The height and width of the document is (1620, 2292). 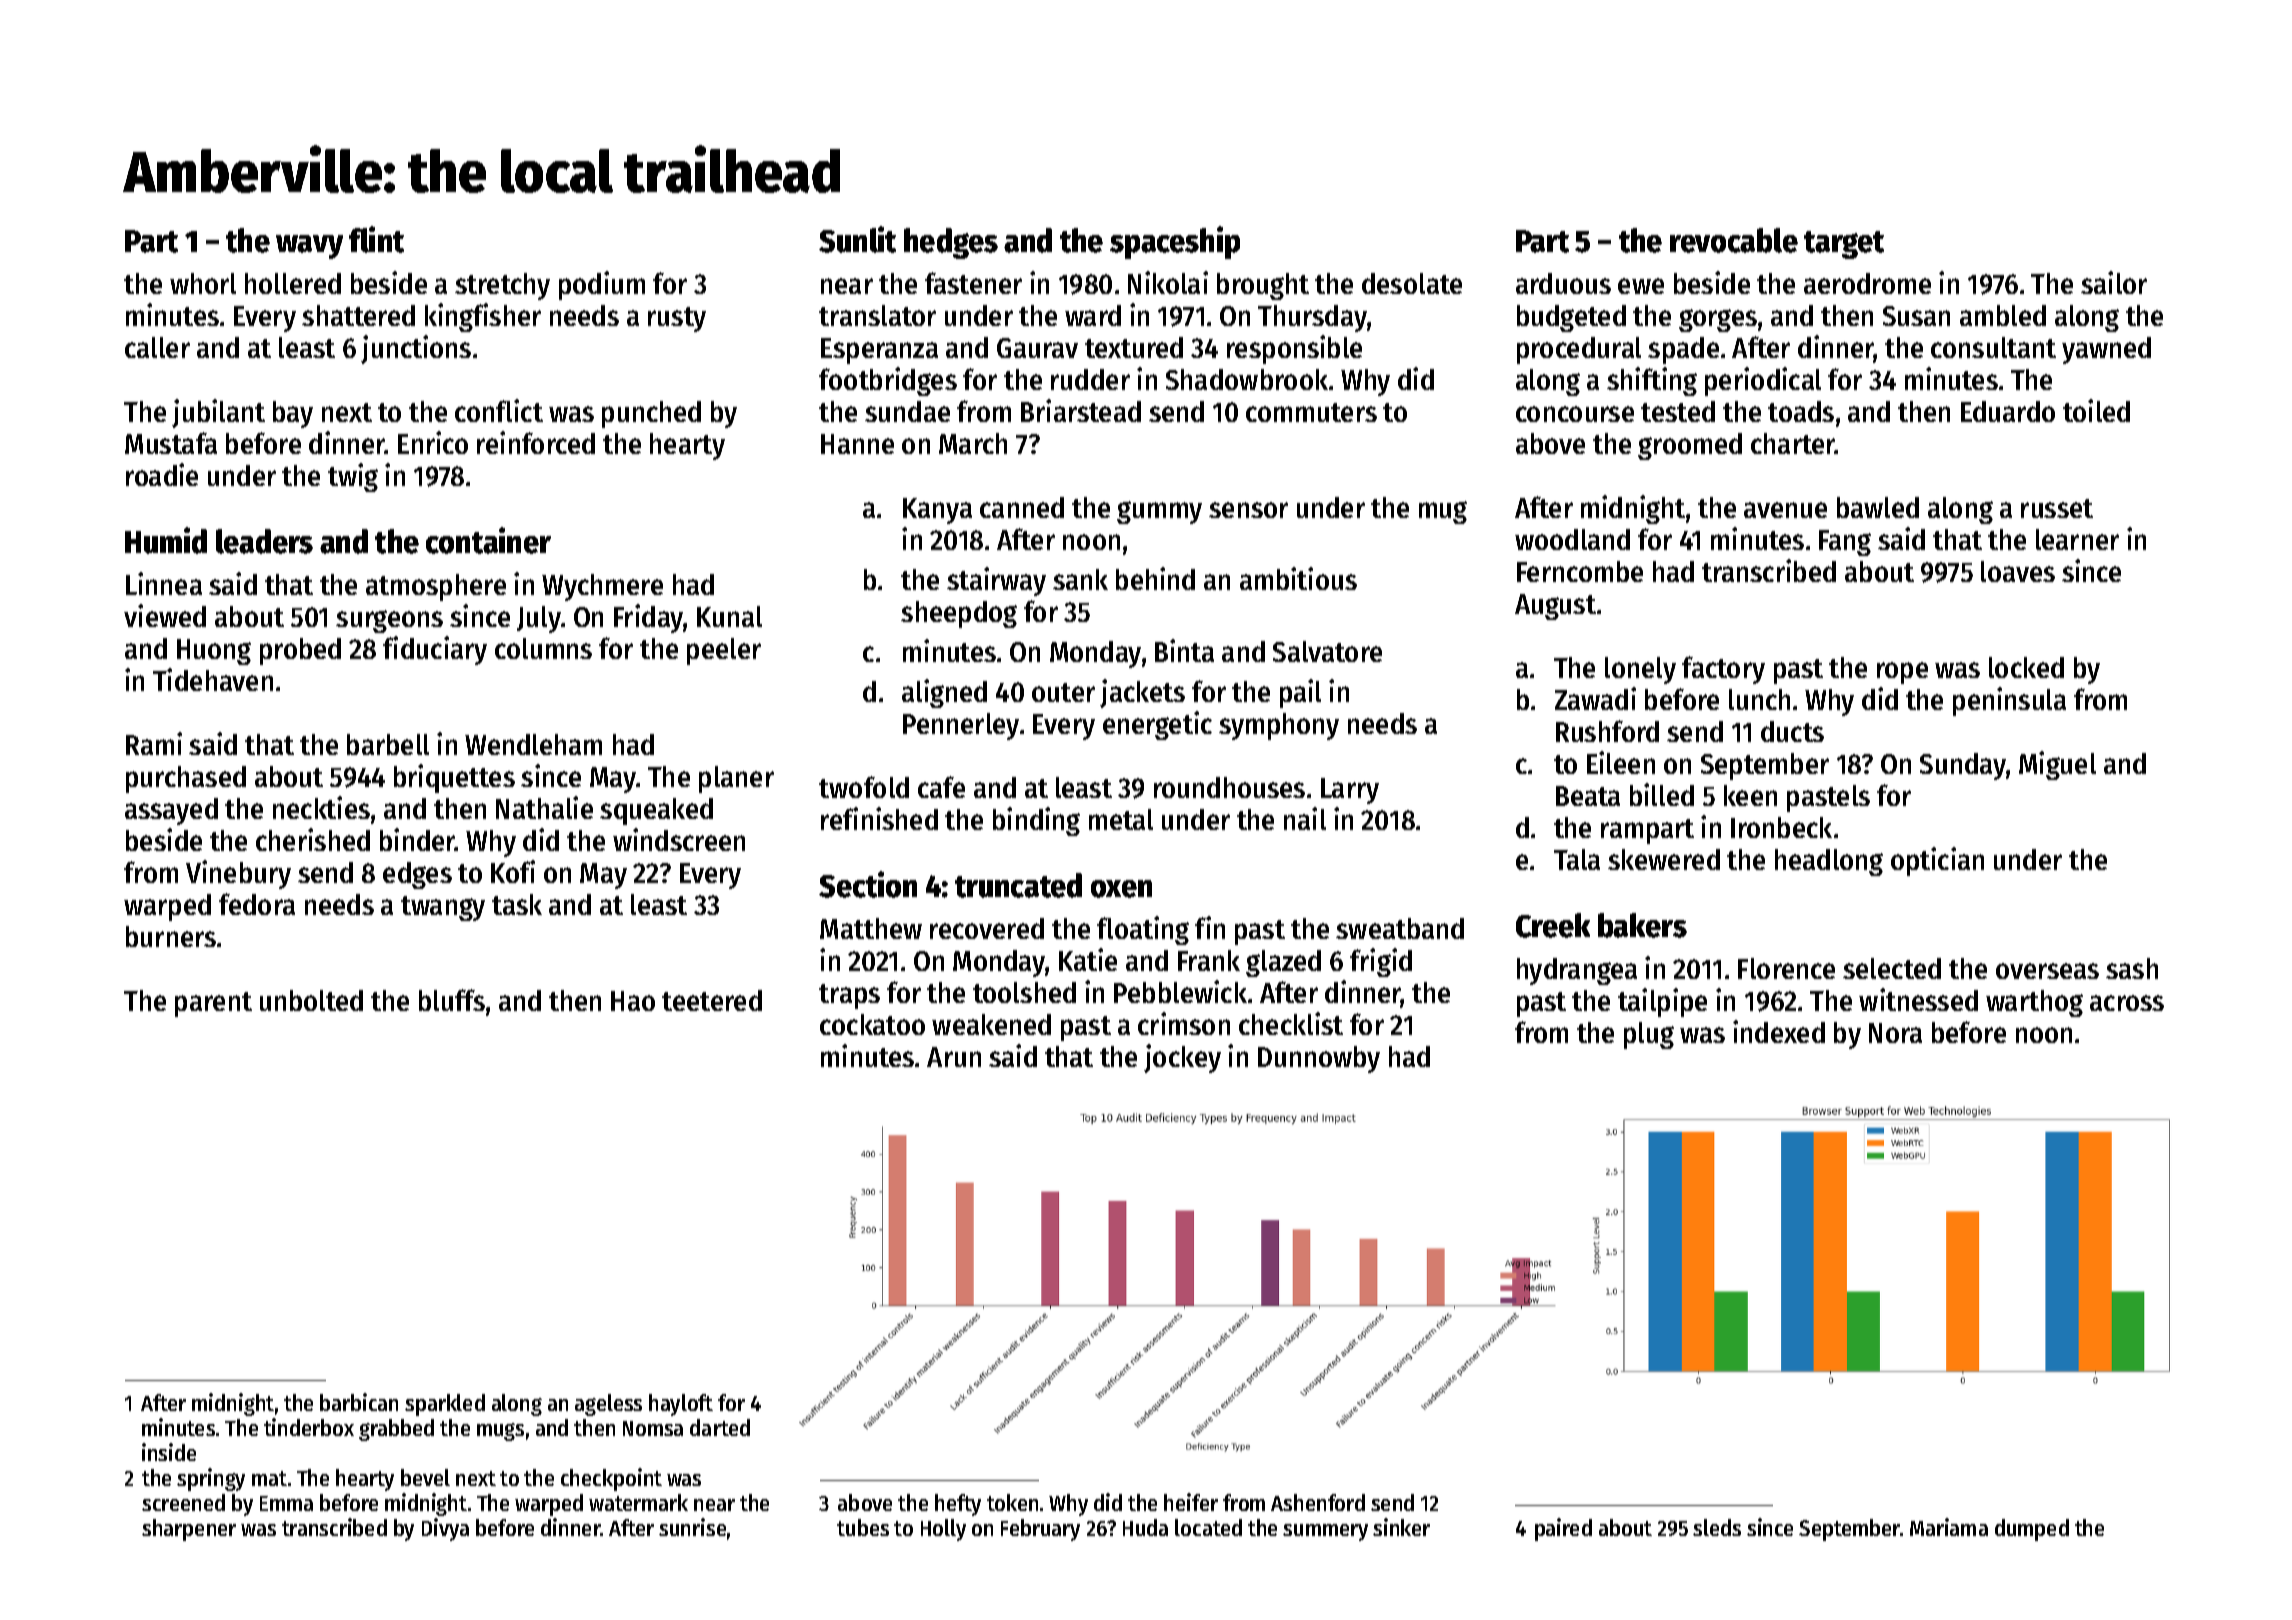 I want to click on target, so click(x=1844, y=245).
